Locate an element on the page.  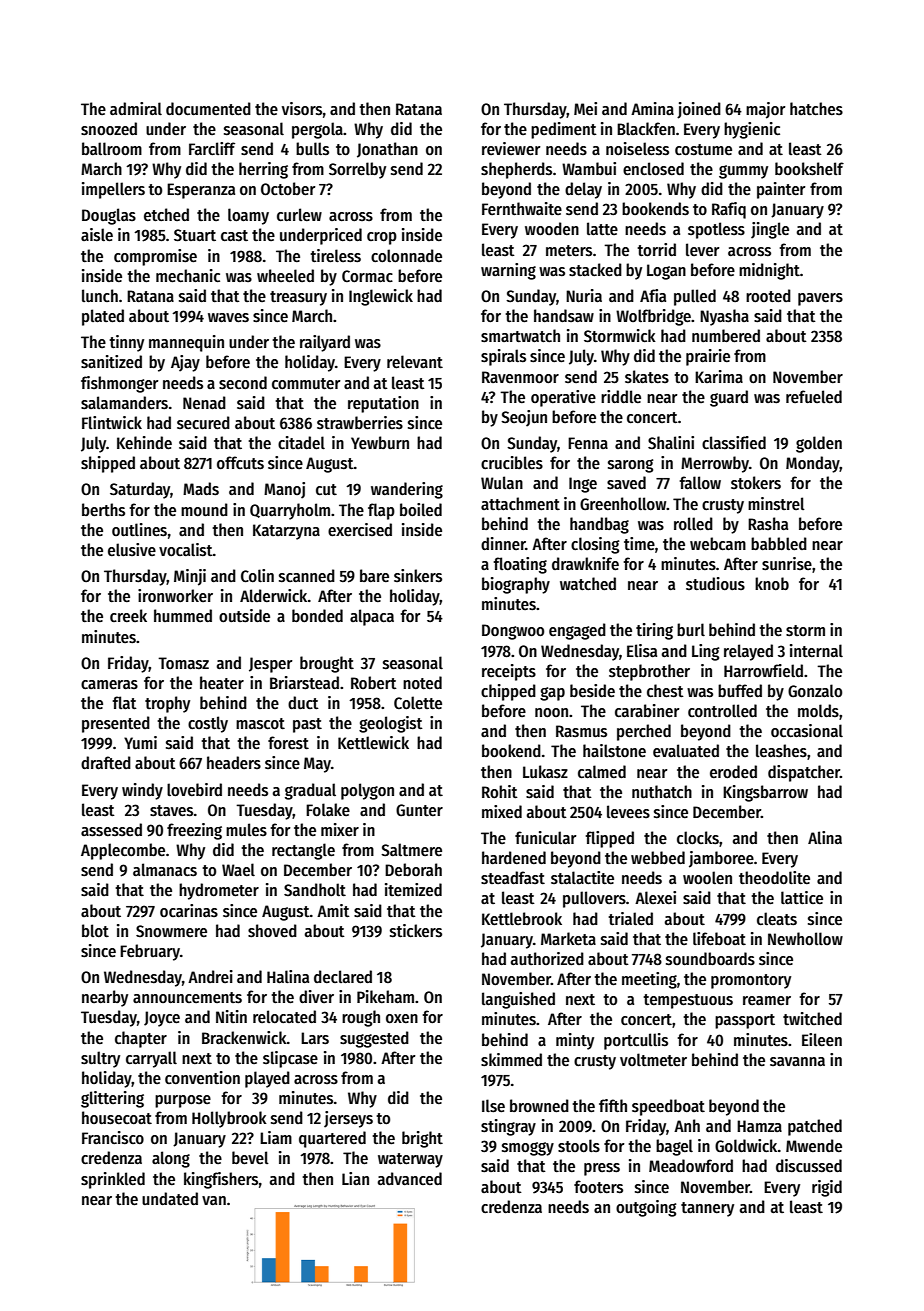
sunrise is located at coordinates (787, 564).
